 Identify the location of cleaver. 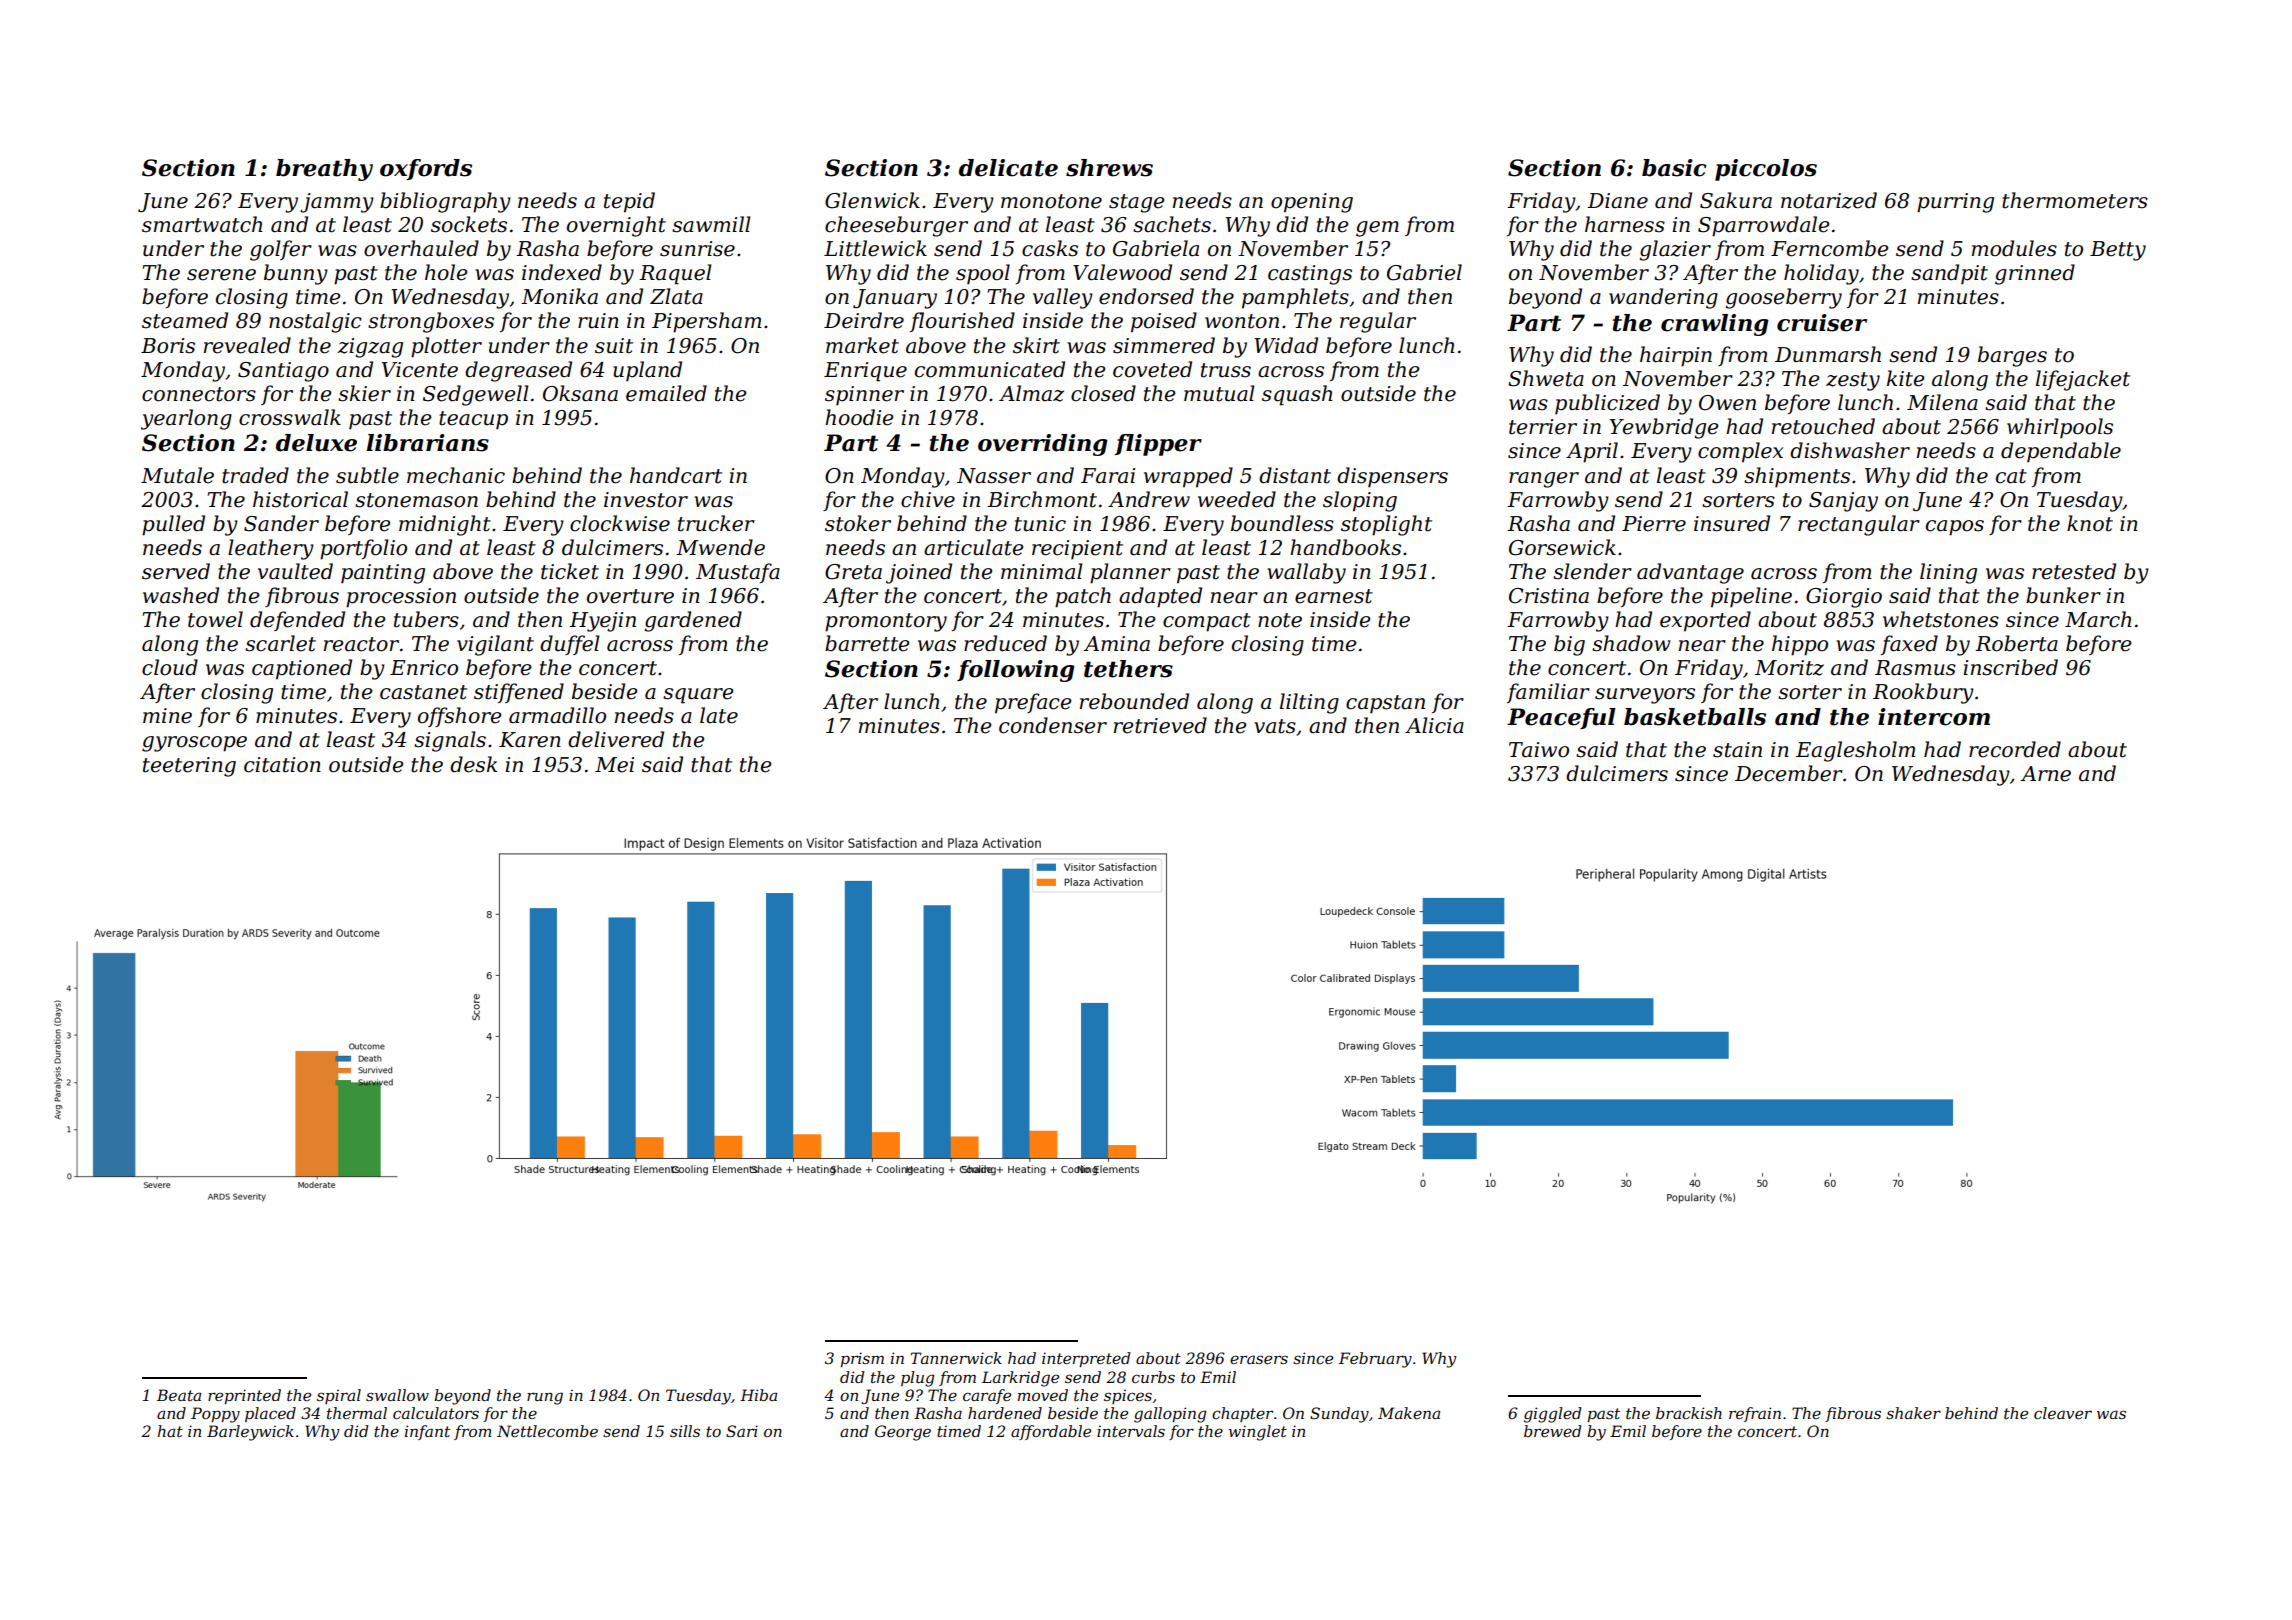
(2063, 1413).
